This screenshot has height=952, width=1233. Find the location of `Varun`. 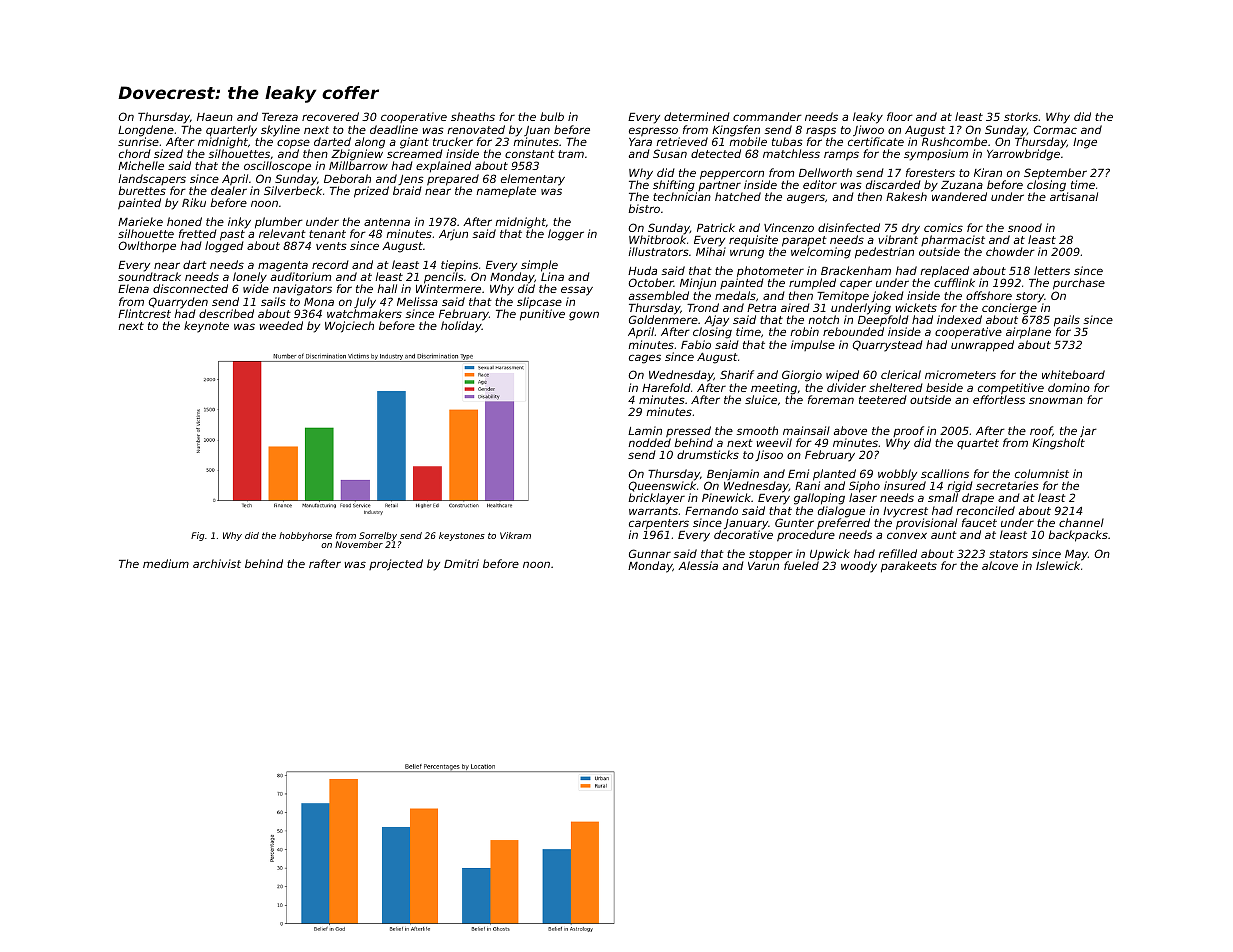

Varun is located at coordinates (763, 566).
